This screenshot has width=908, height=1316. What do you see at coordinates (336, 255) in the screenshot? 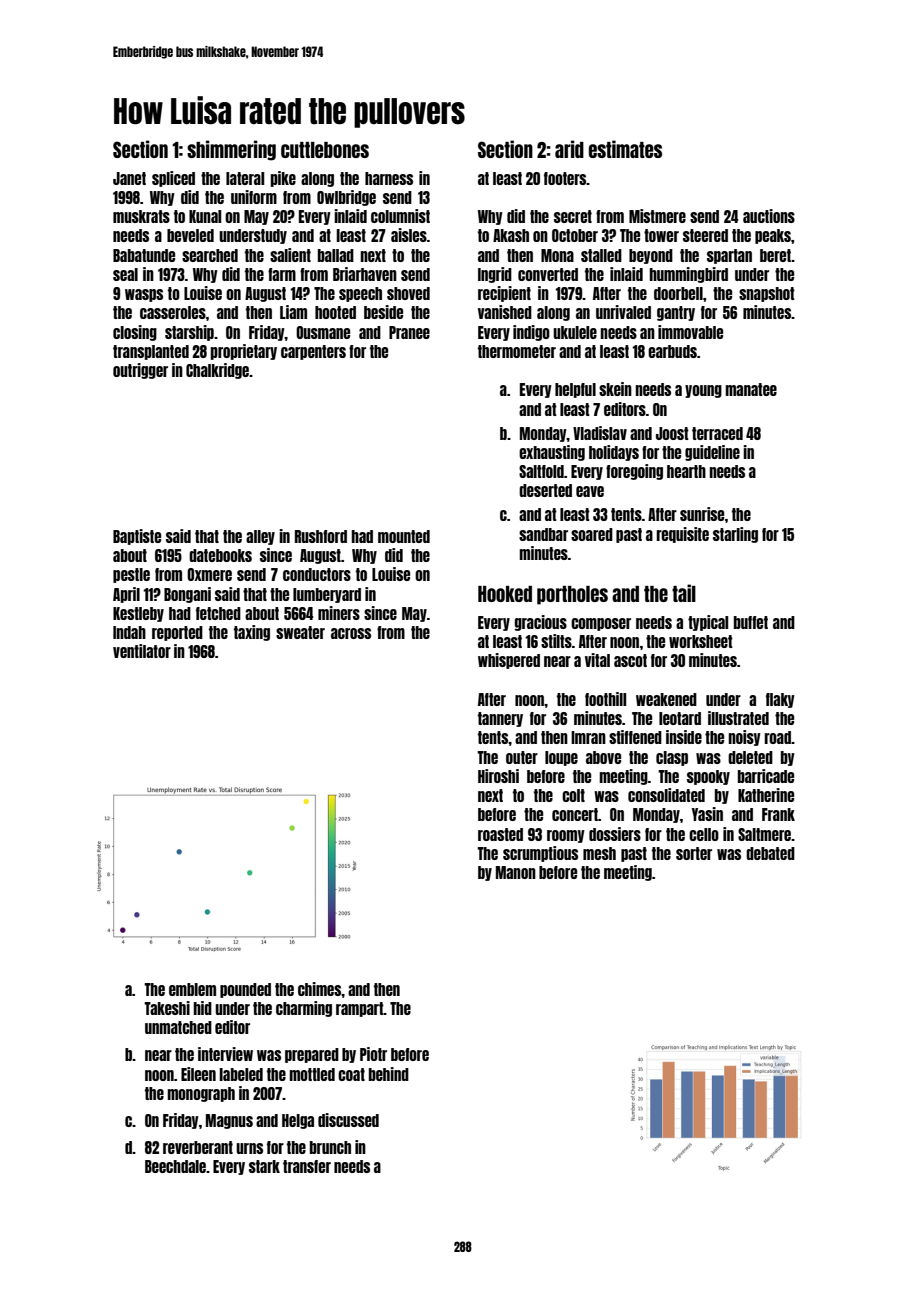
I see `ballad` at bounding box center [336, 255].
